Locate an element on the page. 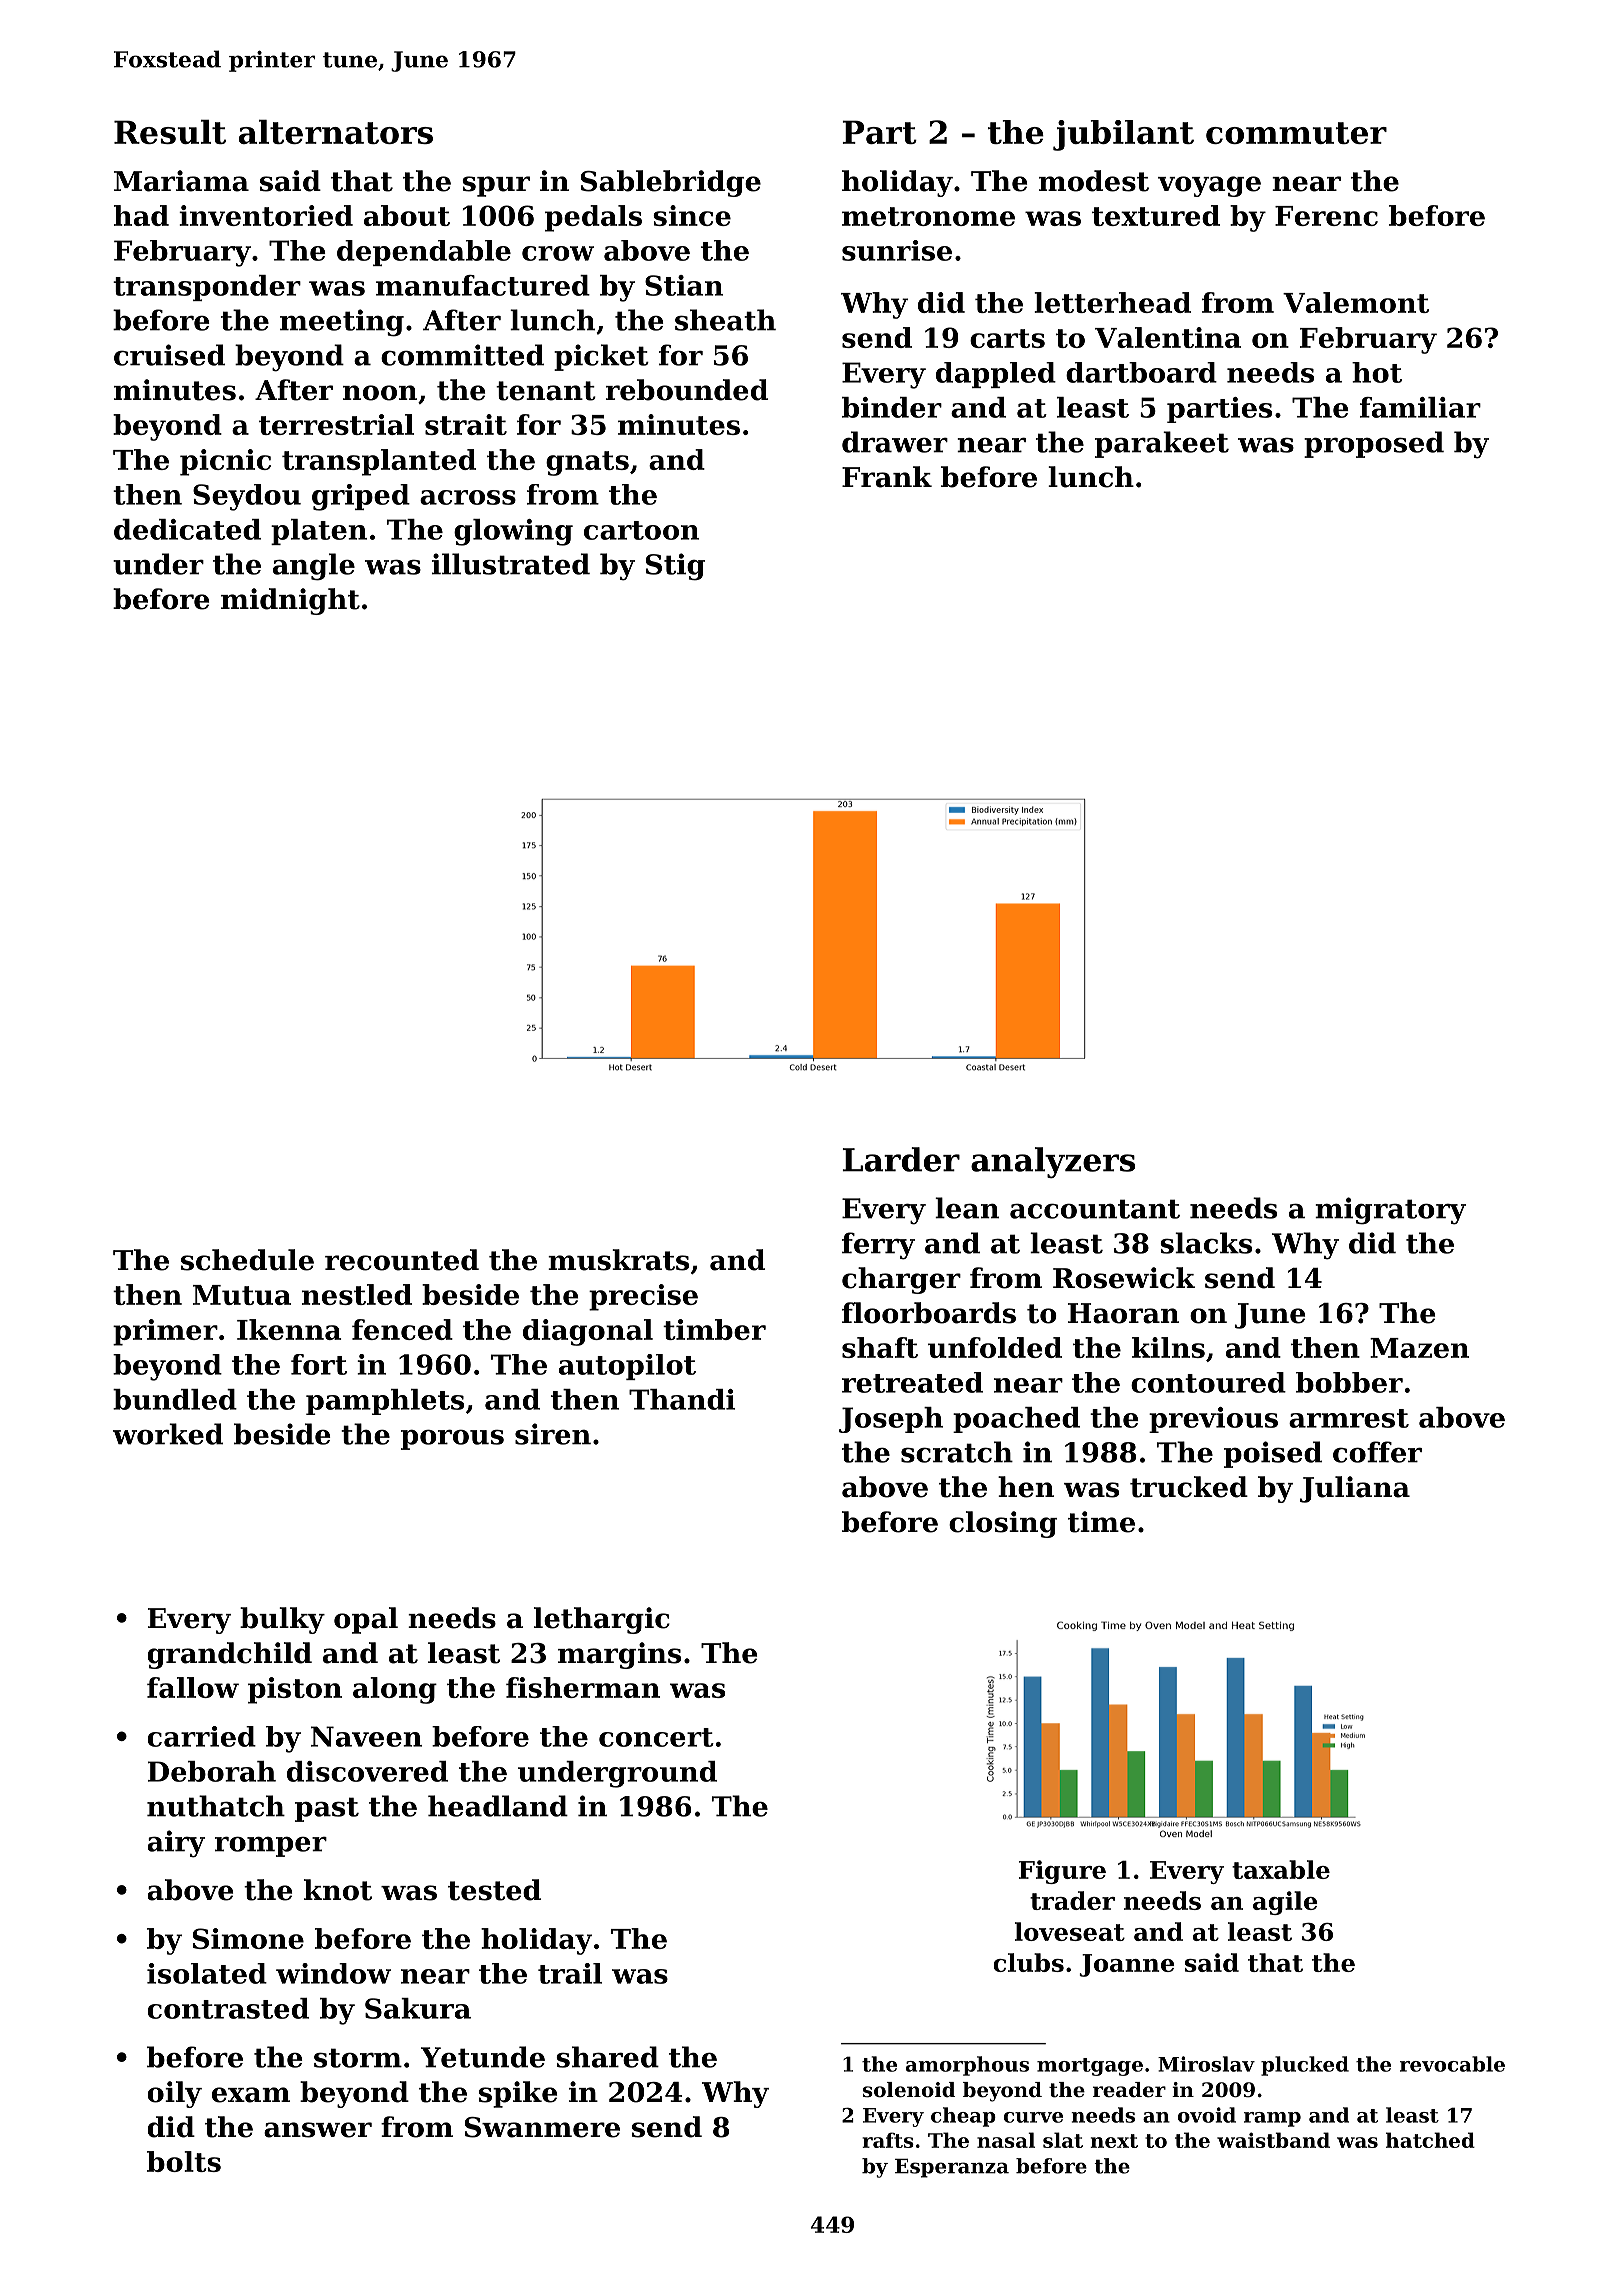 The height and width of the document is (2292, 1620). isolated is located at coordinates (207, 1973).
